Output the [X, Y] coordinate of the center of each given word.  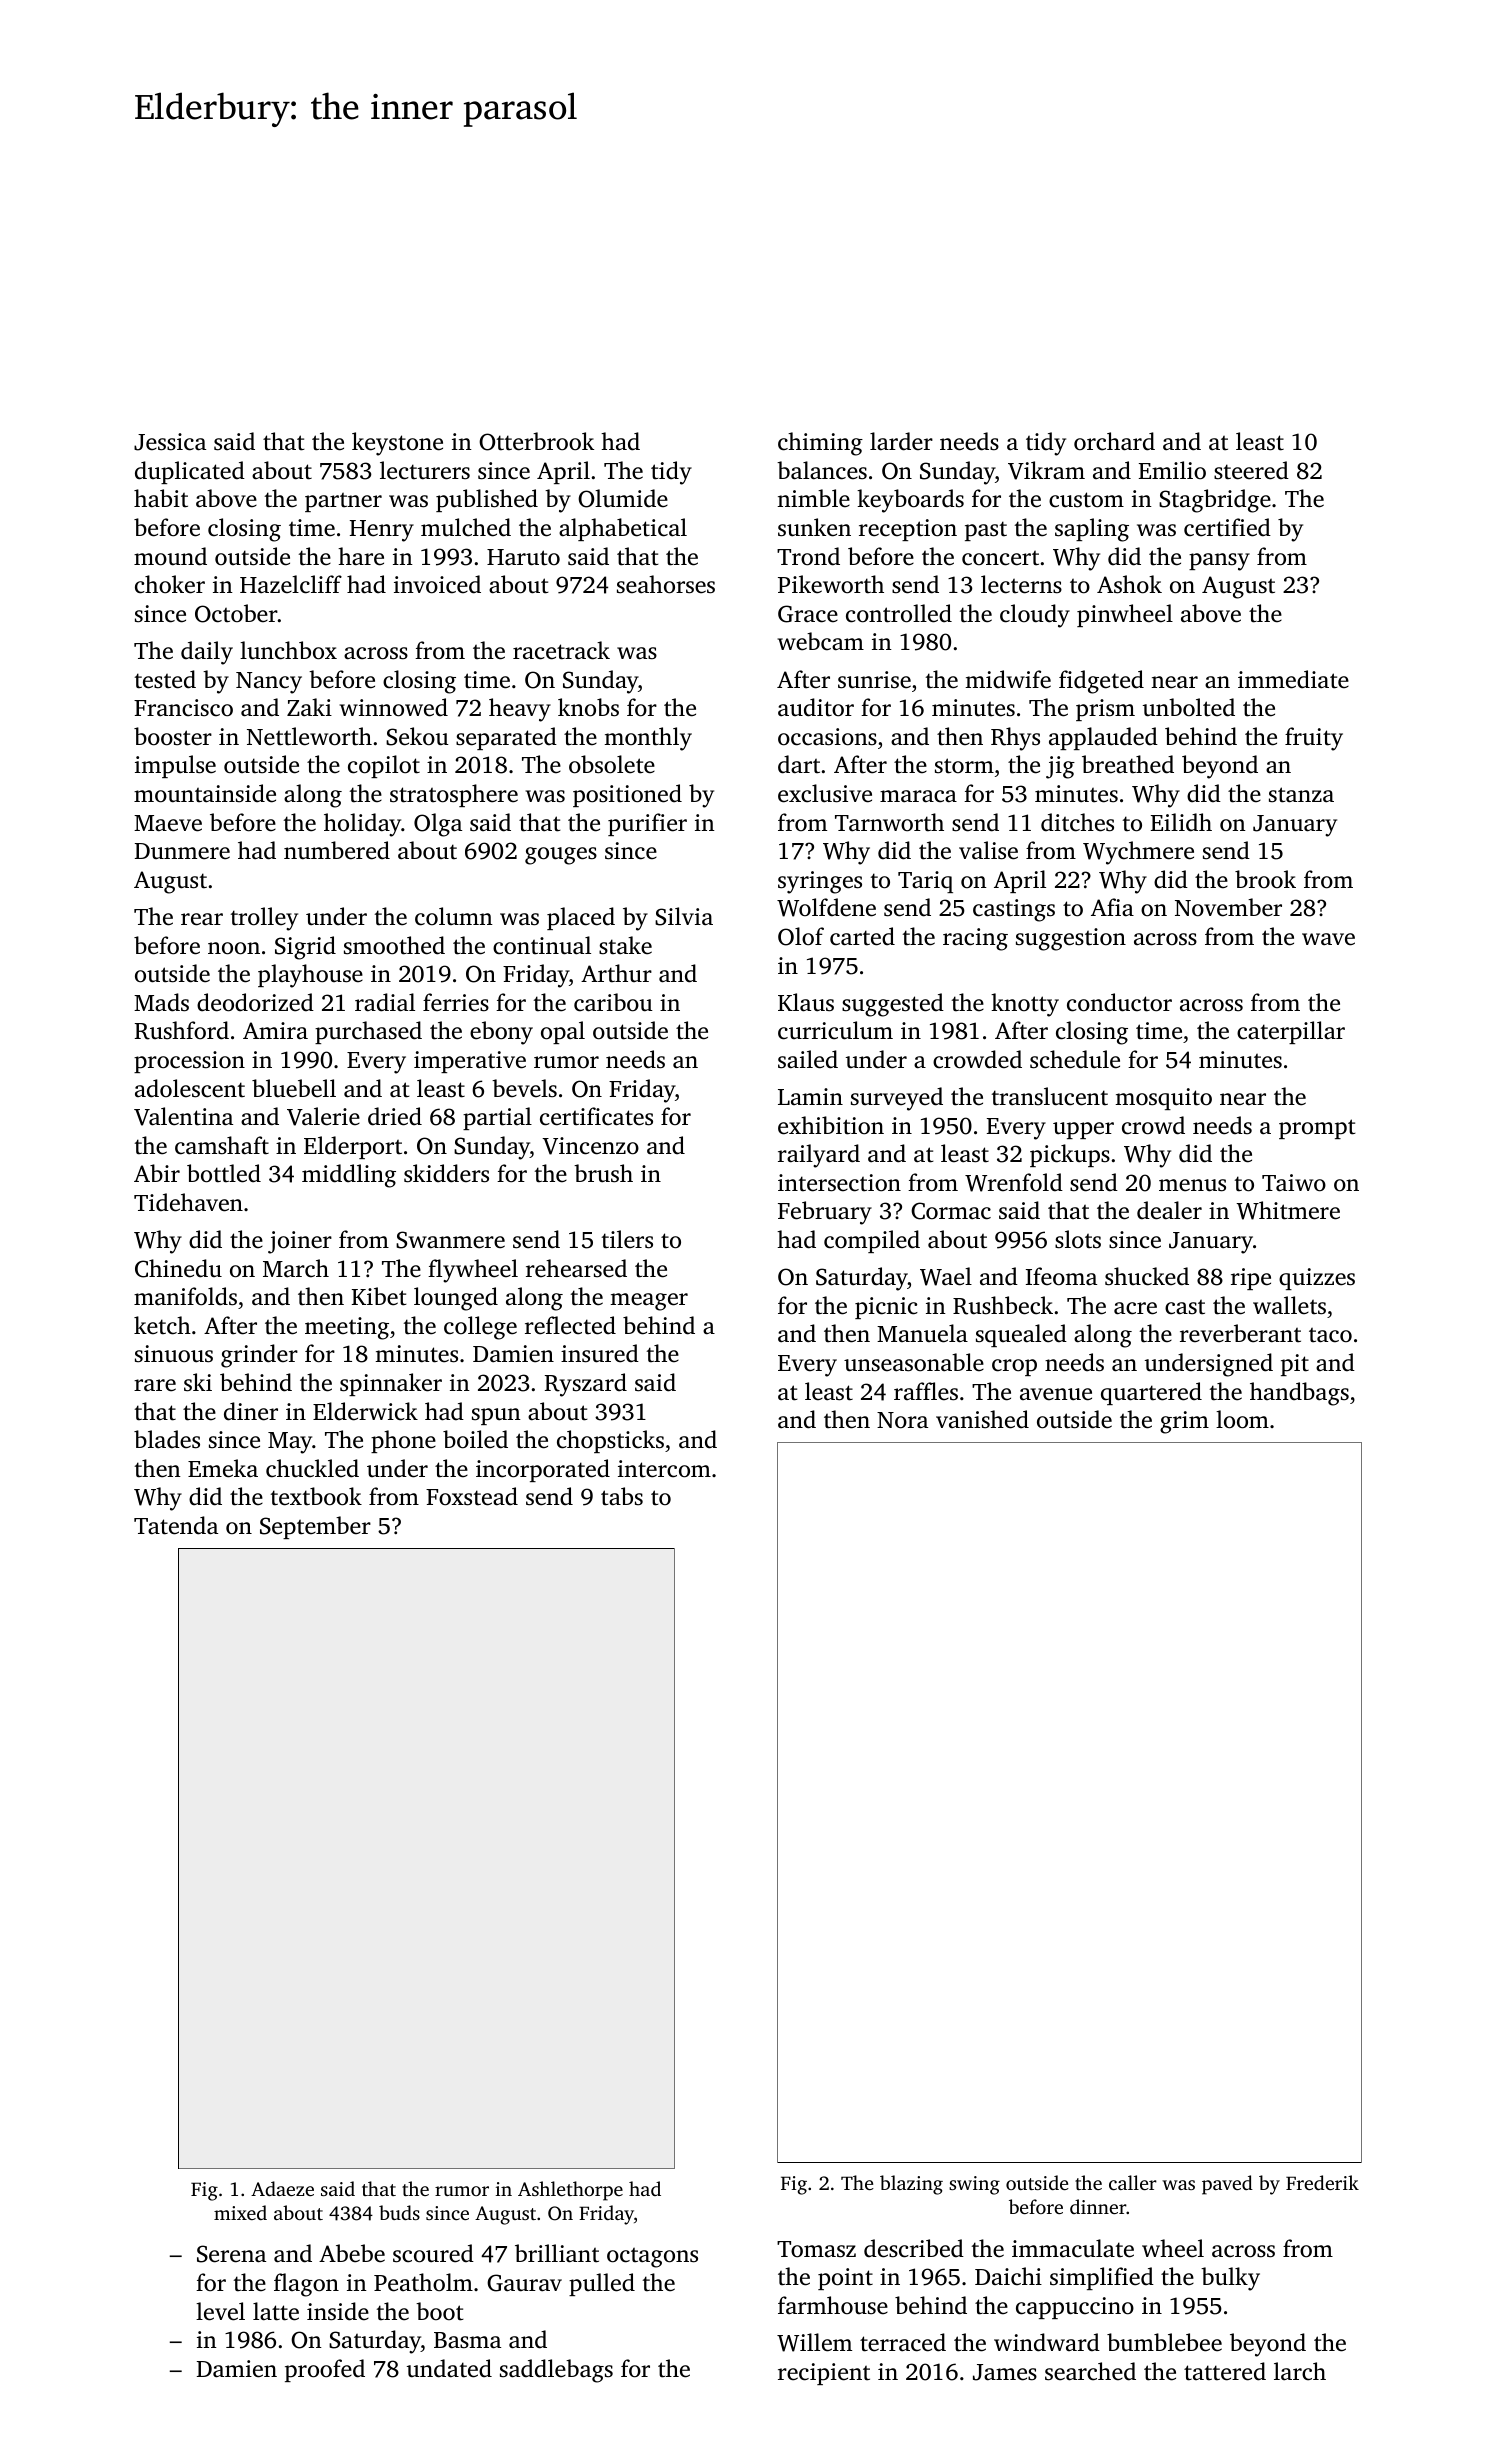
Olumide [623, 498]
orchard [1114, 441]
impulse [175, 766]
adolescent [190, 1088]
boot [440, 2311]
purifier [647, 824]
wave [1328, 939]
